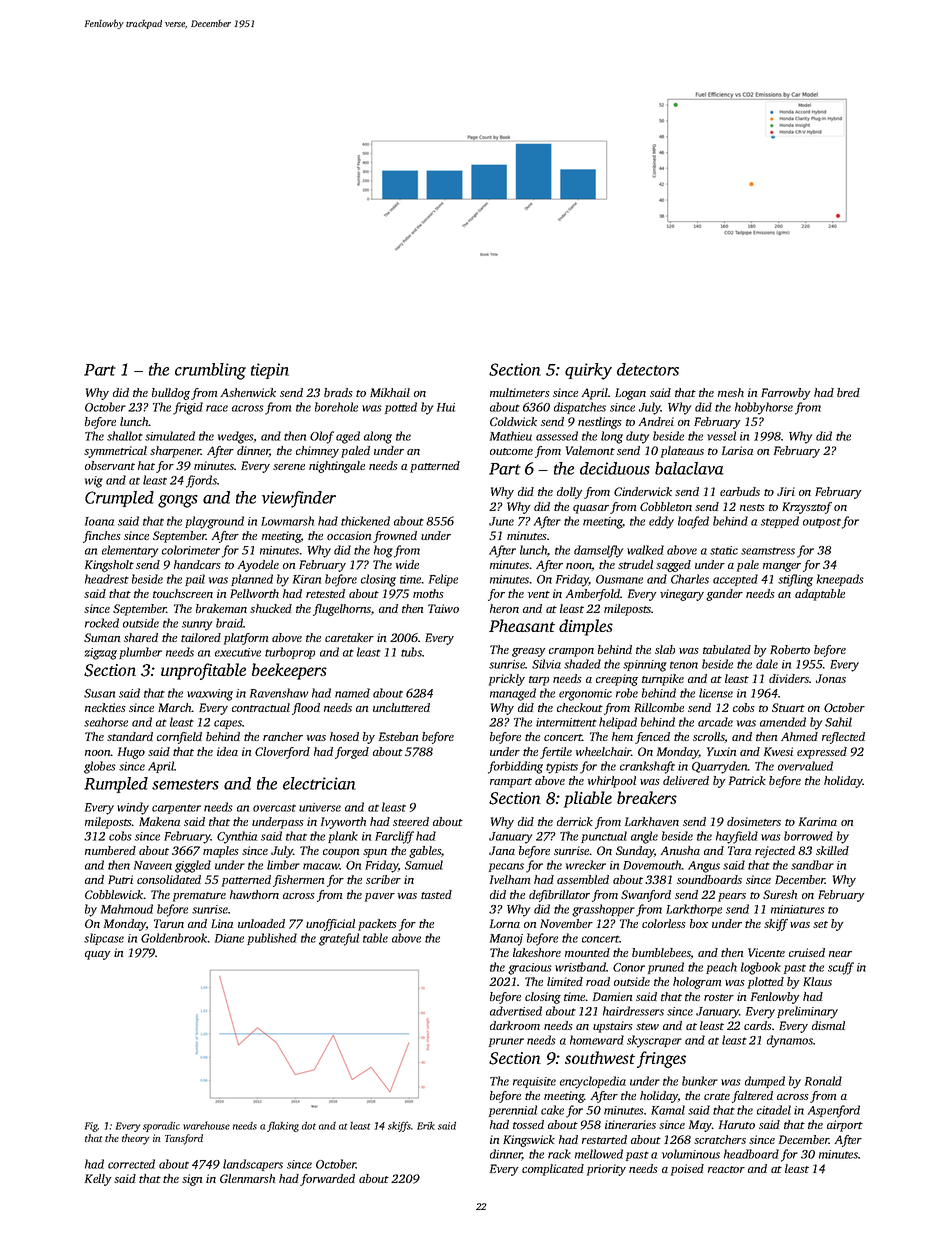 The width and height of the screenshot is (952, 1233). Describe the element at coordinates (327, 1180) in the screenshot. I see `forwarded` at that location.
